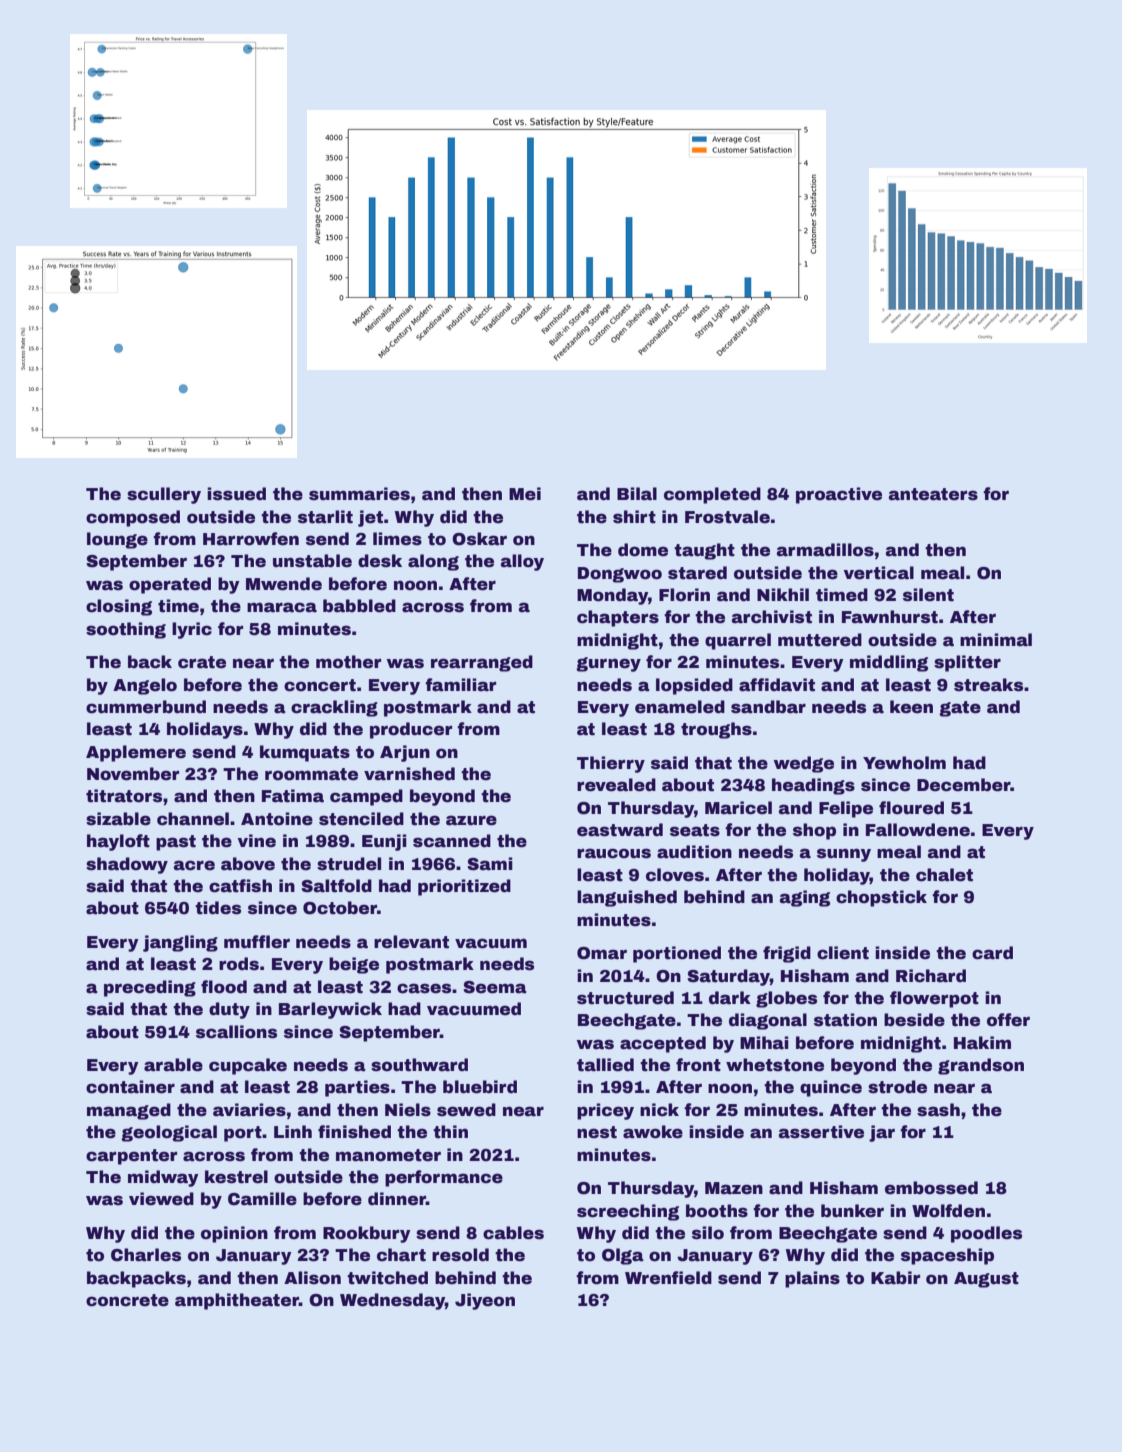 Image resolution: width=1122 pixels, height=1452 pixels. What do you see at coordinates (643, 550) in the document?
I see `dome` at bounding box center [643, 550].
